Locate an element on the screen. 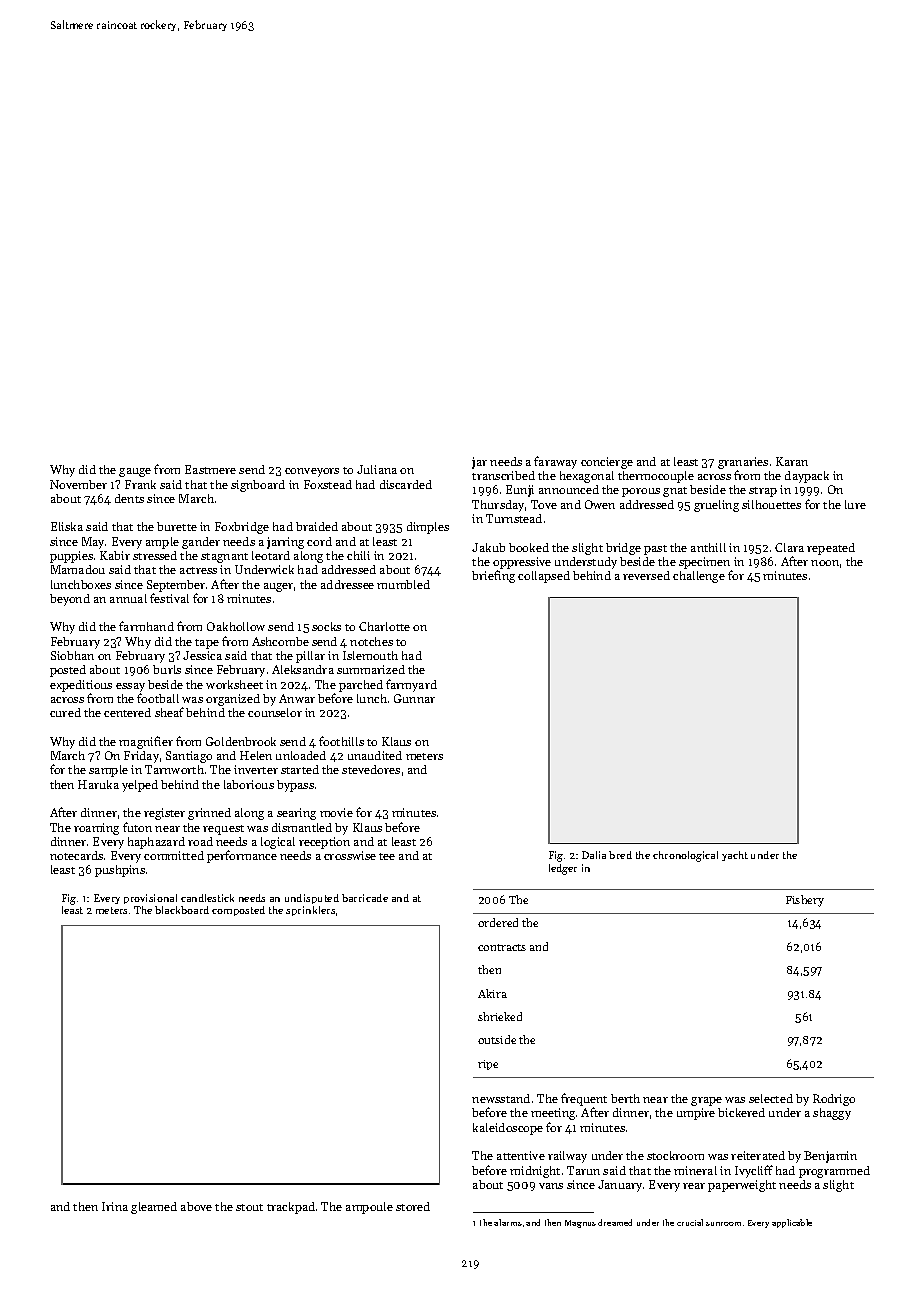  frequent is located at coordinates (584, 1099).
